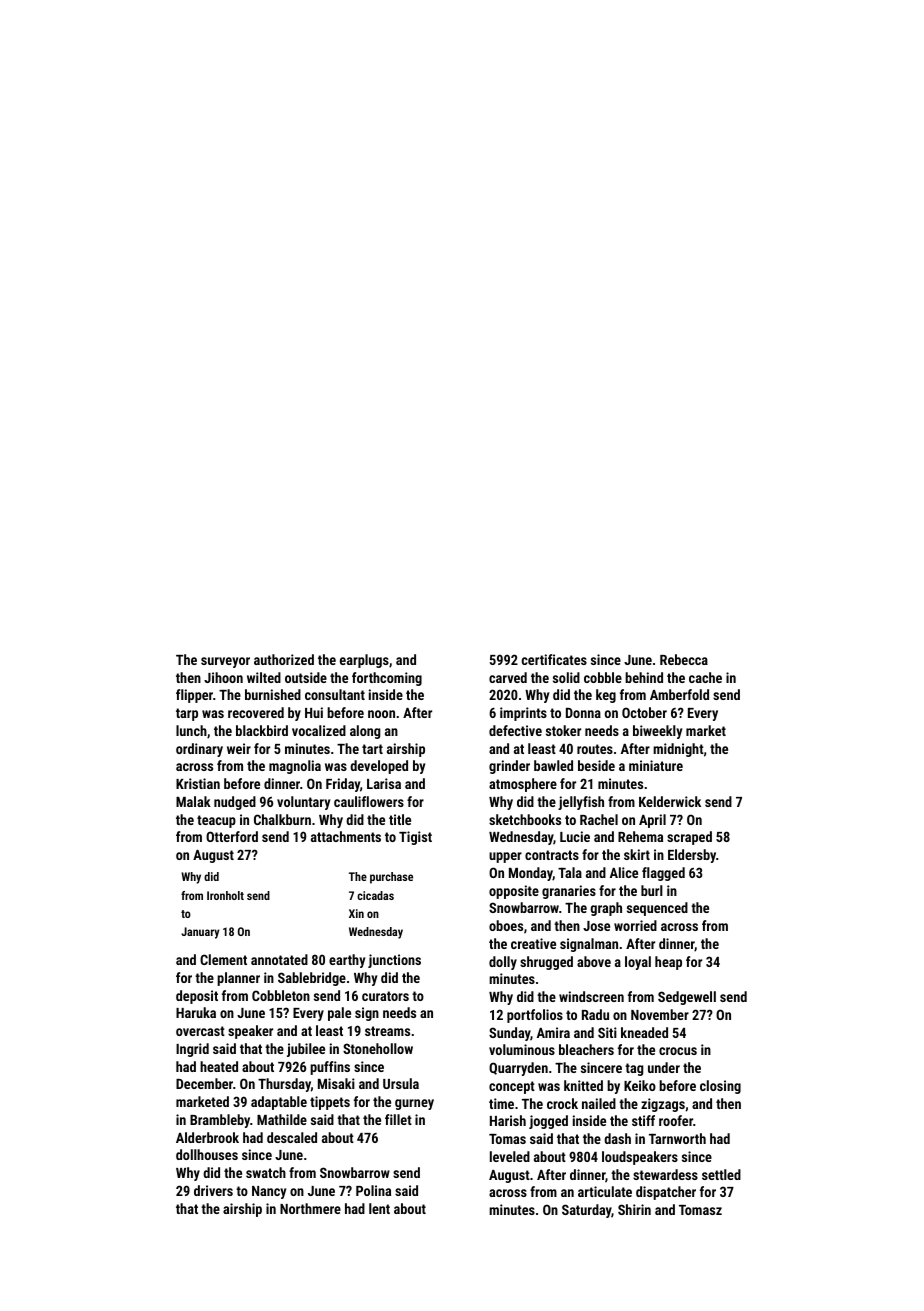  Describe the element at coordinates (292, 1137) in the document. I see `descaled` at that location.
